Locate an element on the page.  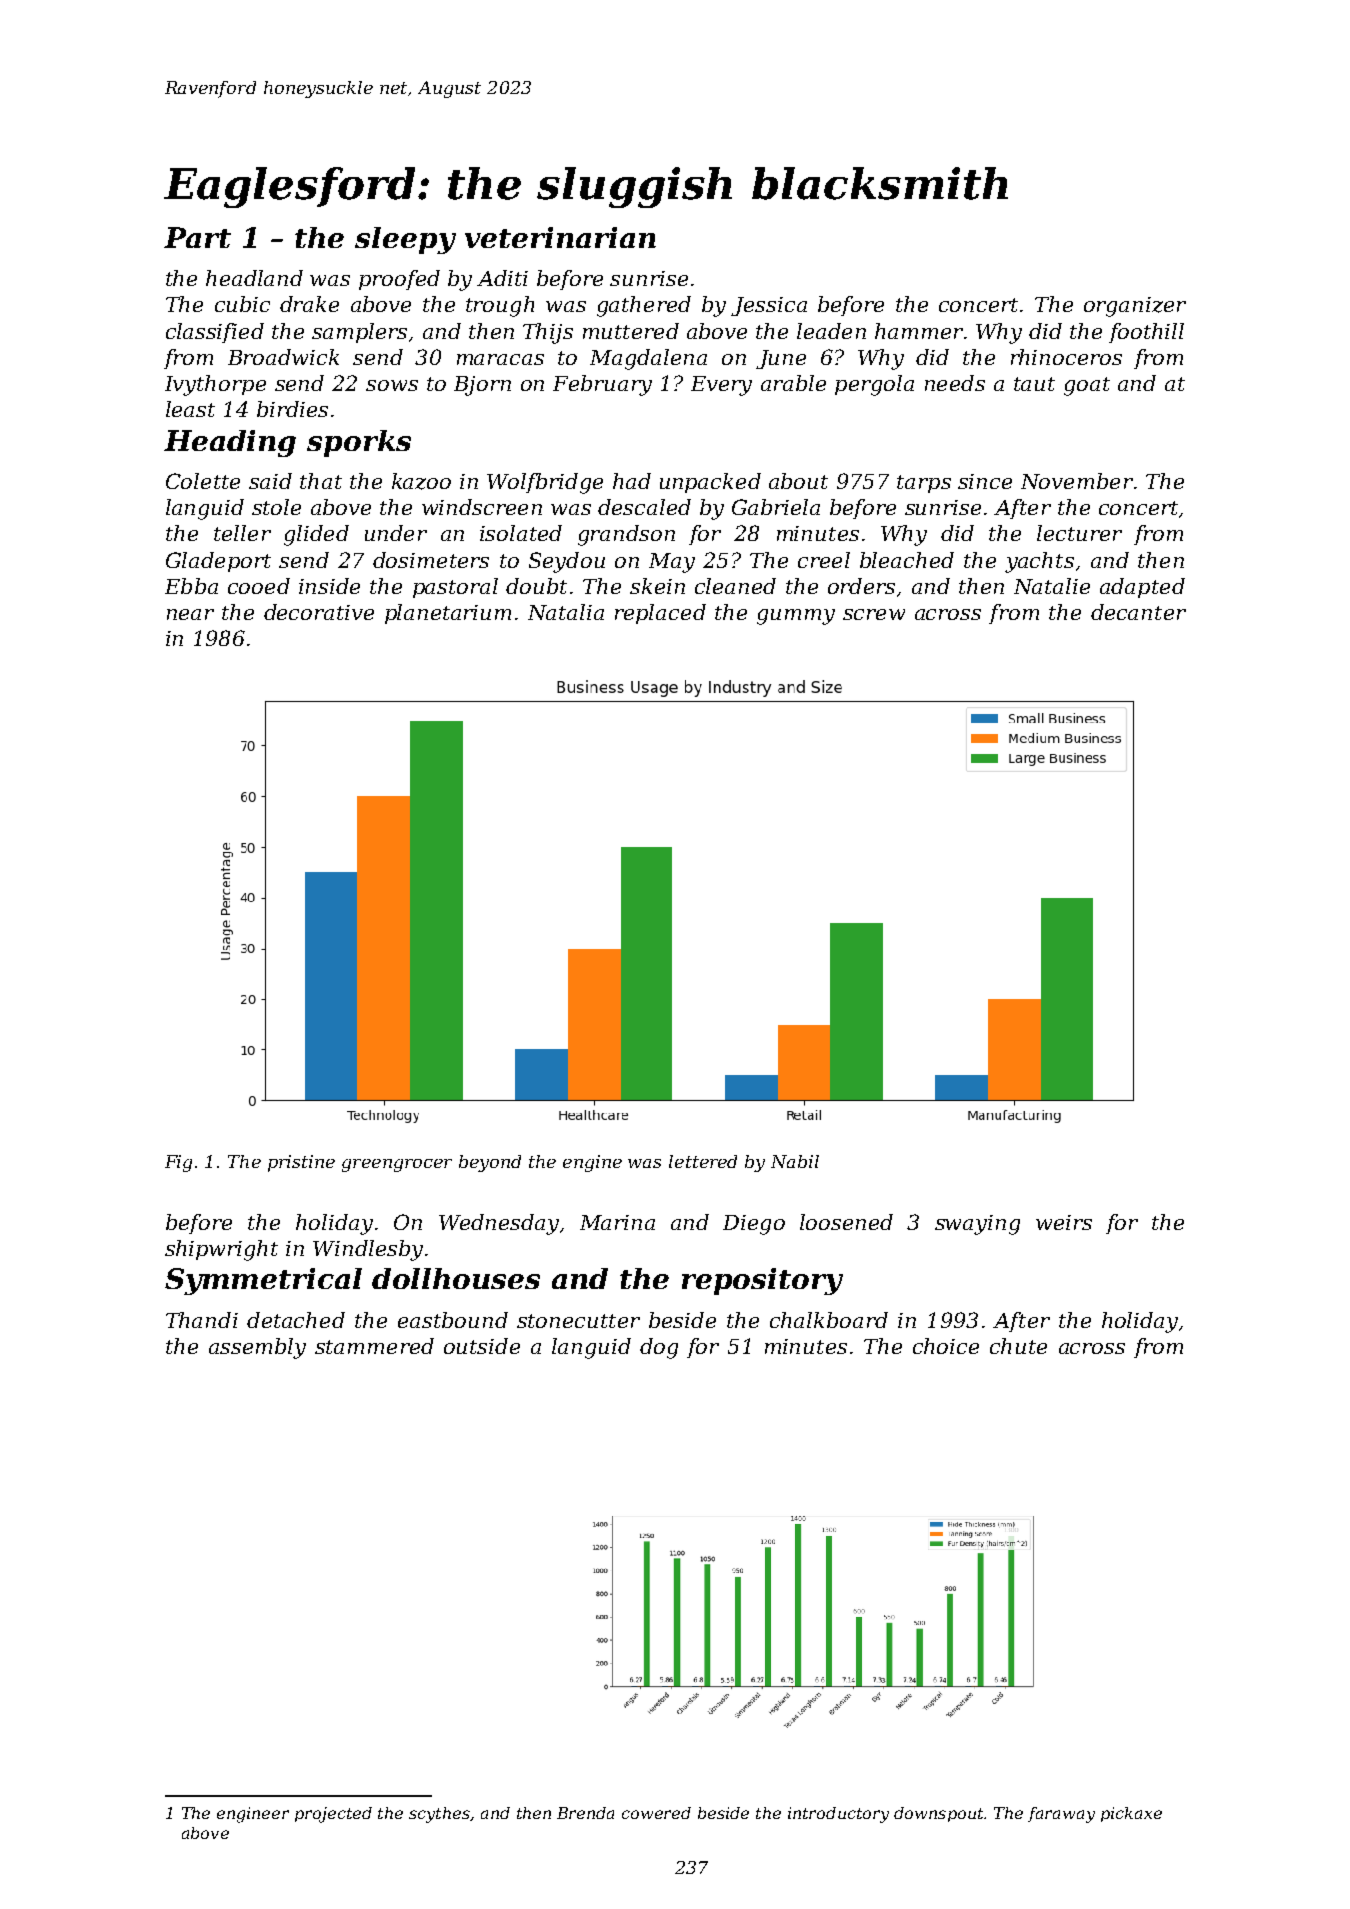
replaced is located at coordinates (660, 614).
